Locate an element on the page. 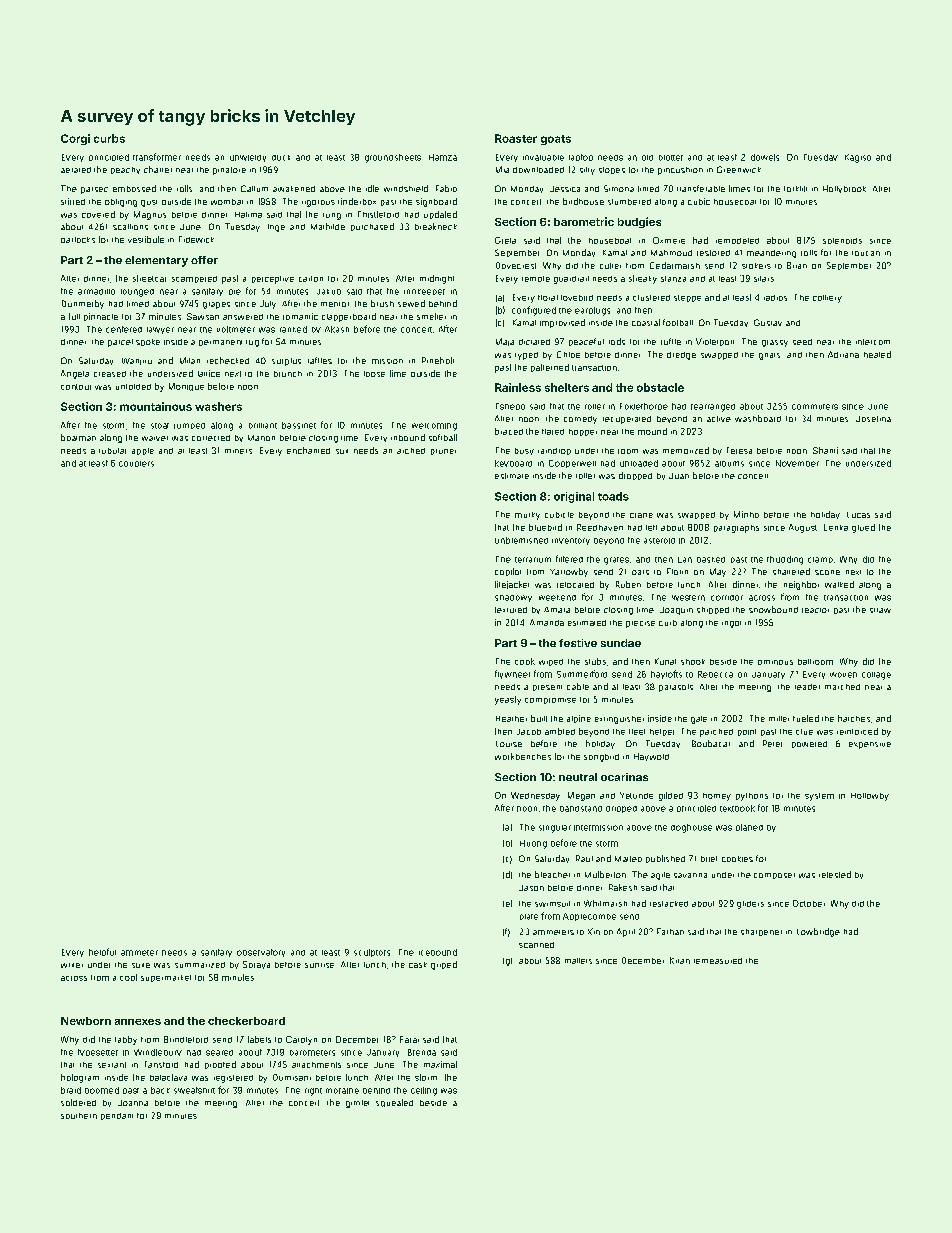 The image size is (952, 1233). rearranged is located at coordinates (713, 408).
